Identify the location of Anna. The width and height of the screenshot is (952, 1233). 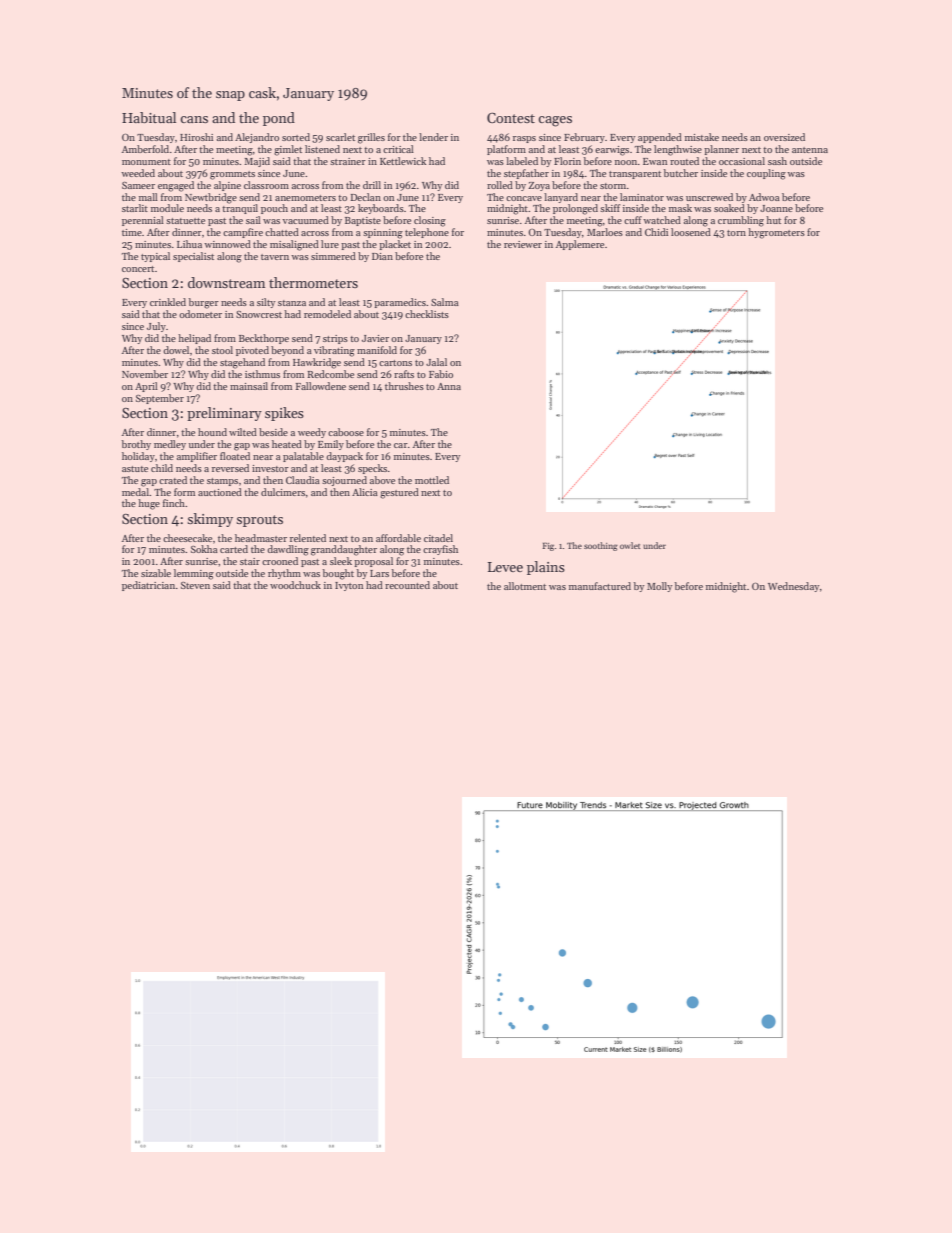
(449, 386).
